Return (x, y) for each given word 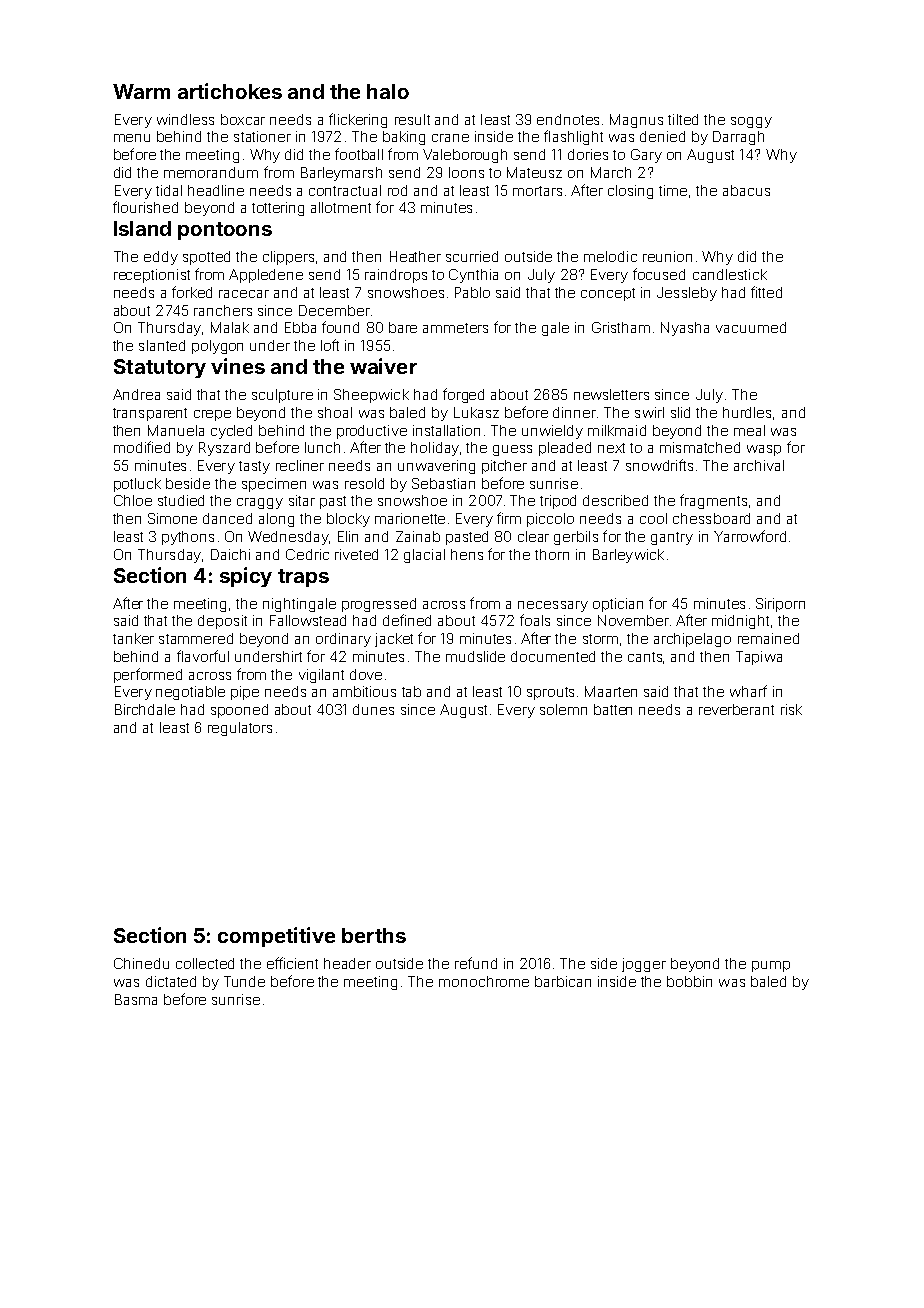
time (673, 190)
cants (645, 657)
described (615, 500)
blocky (348, 520)
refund (476, 963)
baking (404, 138)
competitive (276, 937)
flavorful (203, 656)
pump (771, 966)
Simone (172, 518)
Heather (415, 256)
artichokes (230, 91)
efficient (292, 963)
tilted (683, 119)
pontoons (225, 231)
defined (407, 620)
